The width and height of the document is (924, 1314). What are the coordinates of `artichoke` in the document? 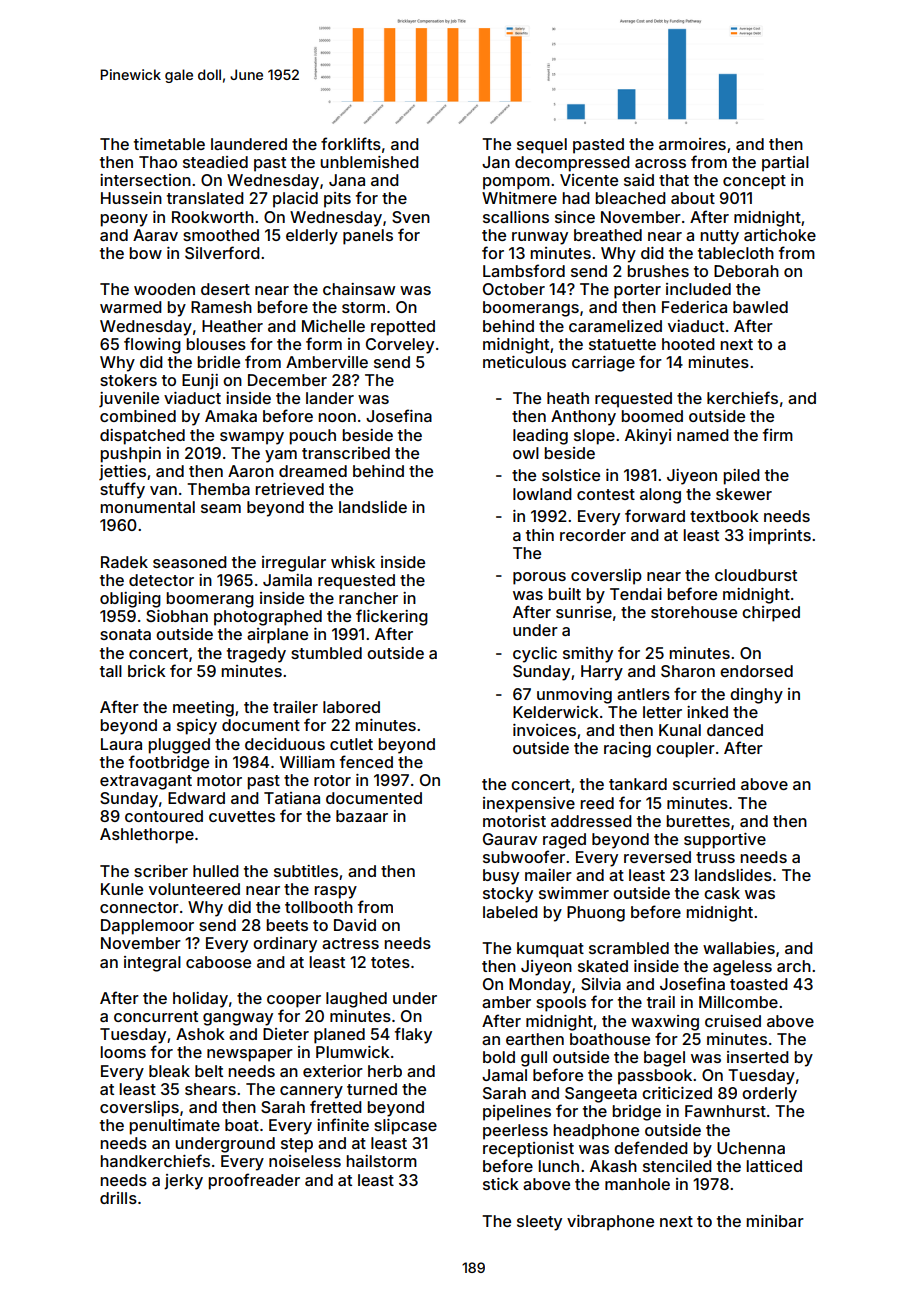 It's located at (780, 235).
